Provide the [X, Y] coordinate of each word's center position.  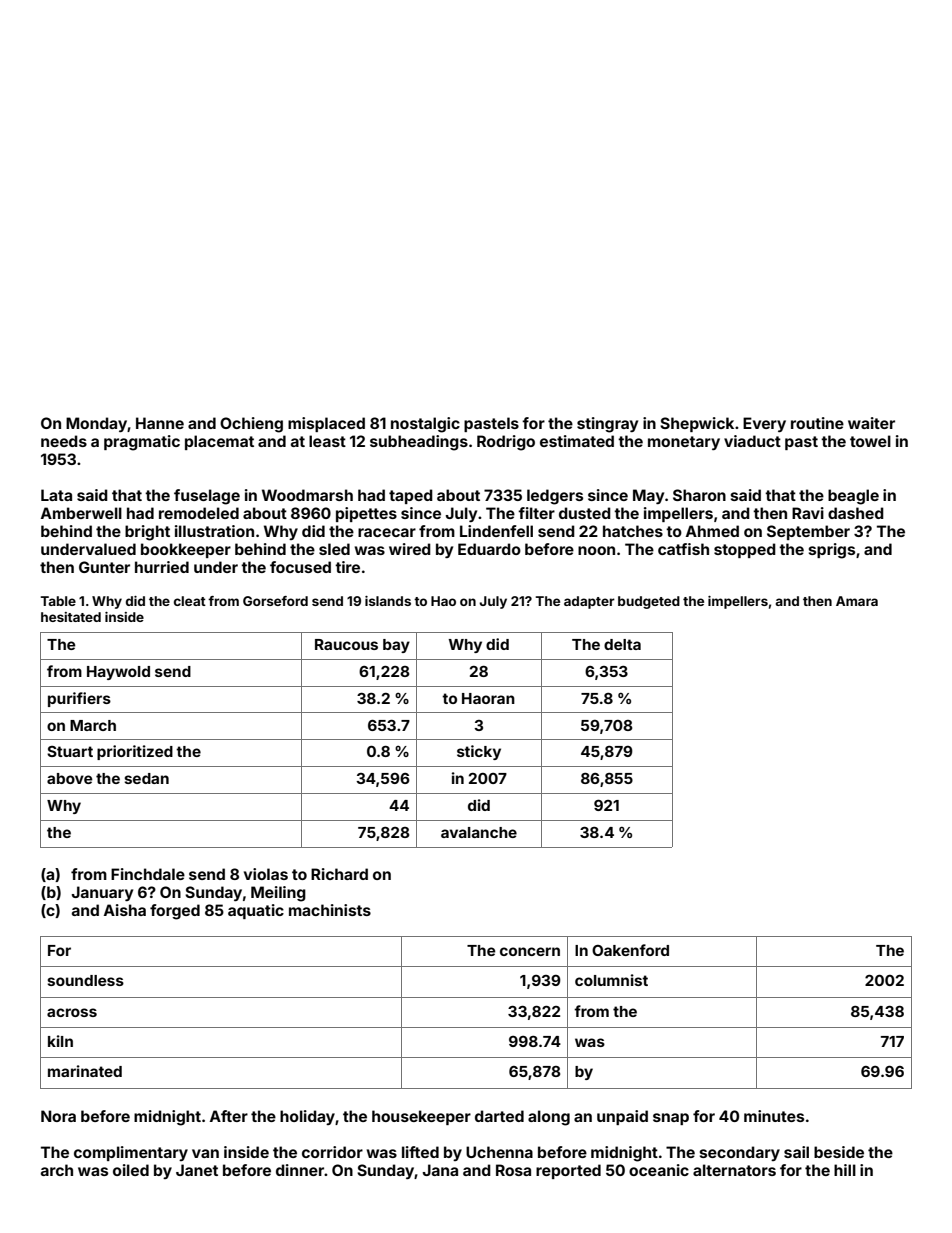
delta [622, 644]
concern [530, 951]
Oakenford [630, 950]
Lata [56, 495]
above [70, 778]
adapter [589, 602]
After [229, 1116]
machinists [330, 910]
